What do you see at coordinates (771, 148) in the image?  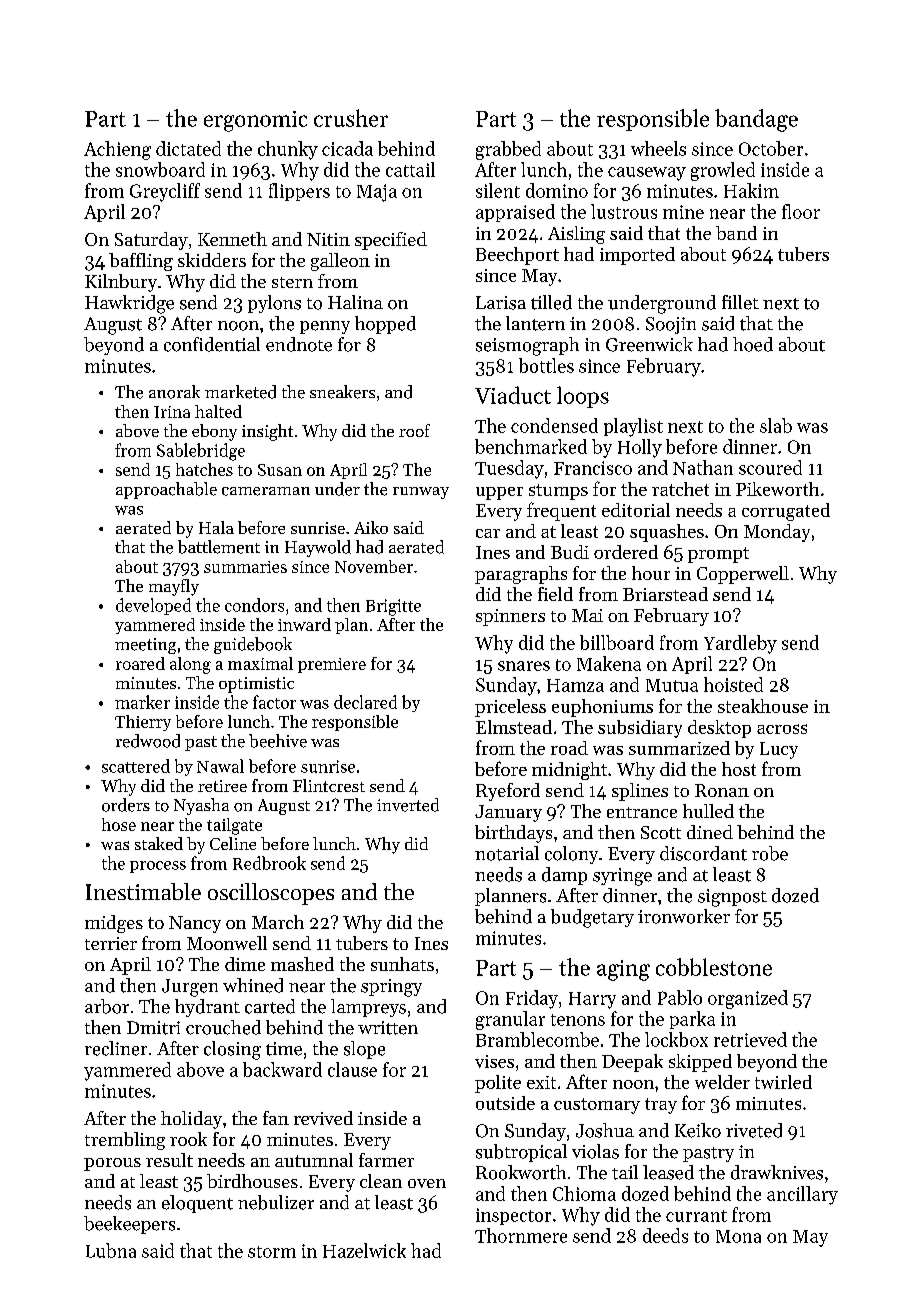 I see `October` at bounding box center [771, 148].
